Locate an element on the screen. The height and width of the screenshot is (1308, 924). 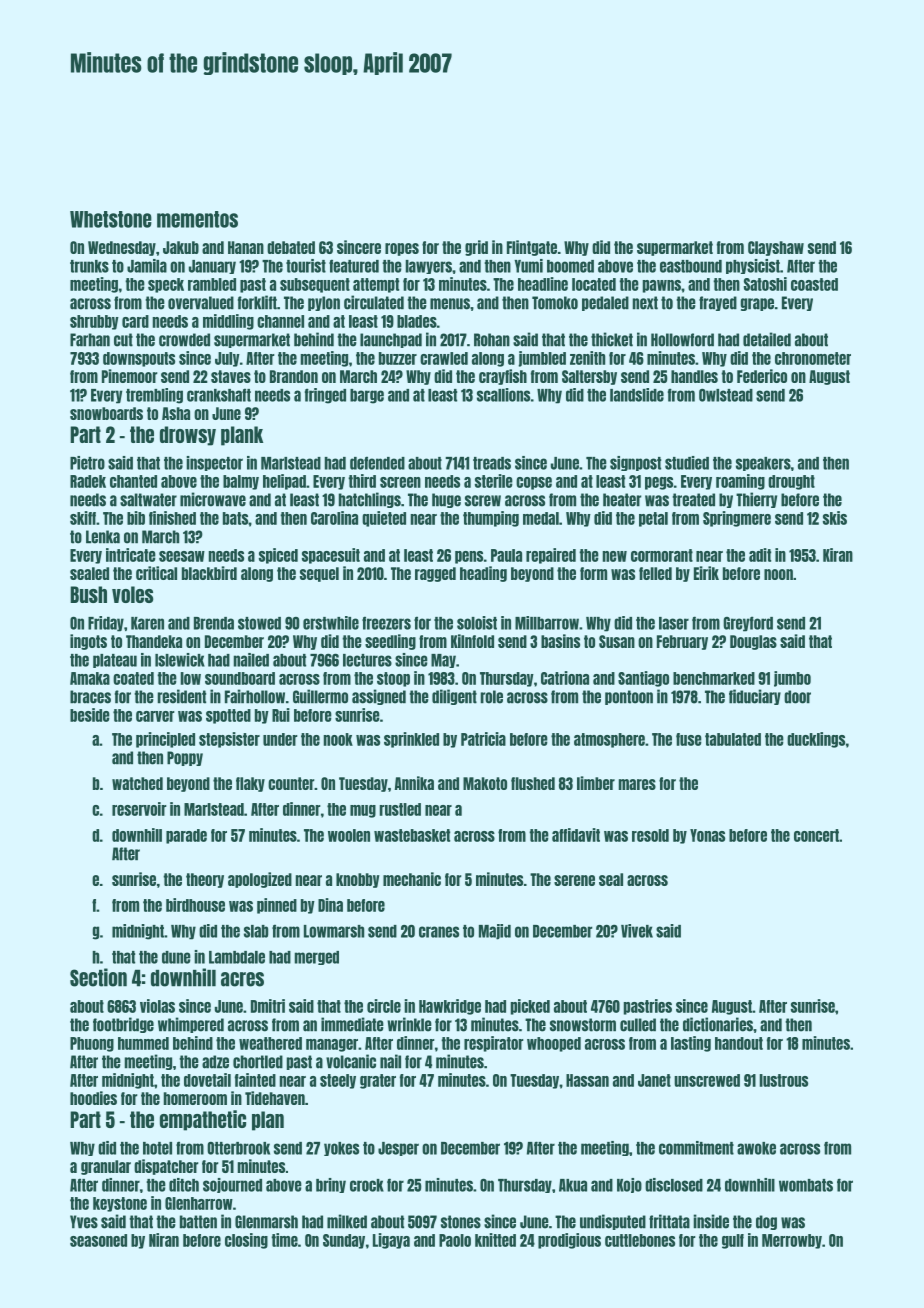
tabulated is located at coordinates (733, 739).
